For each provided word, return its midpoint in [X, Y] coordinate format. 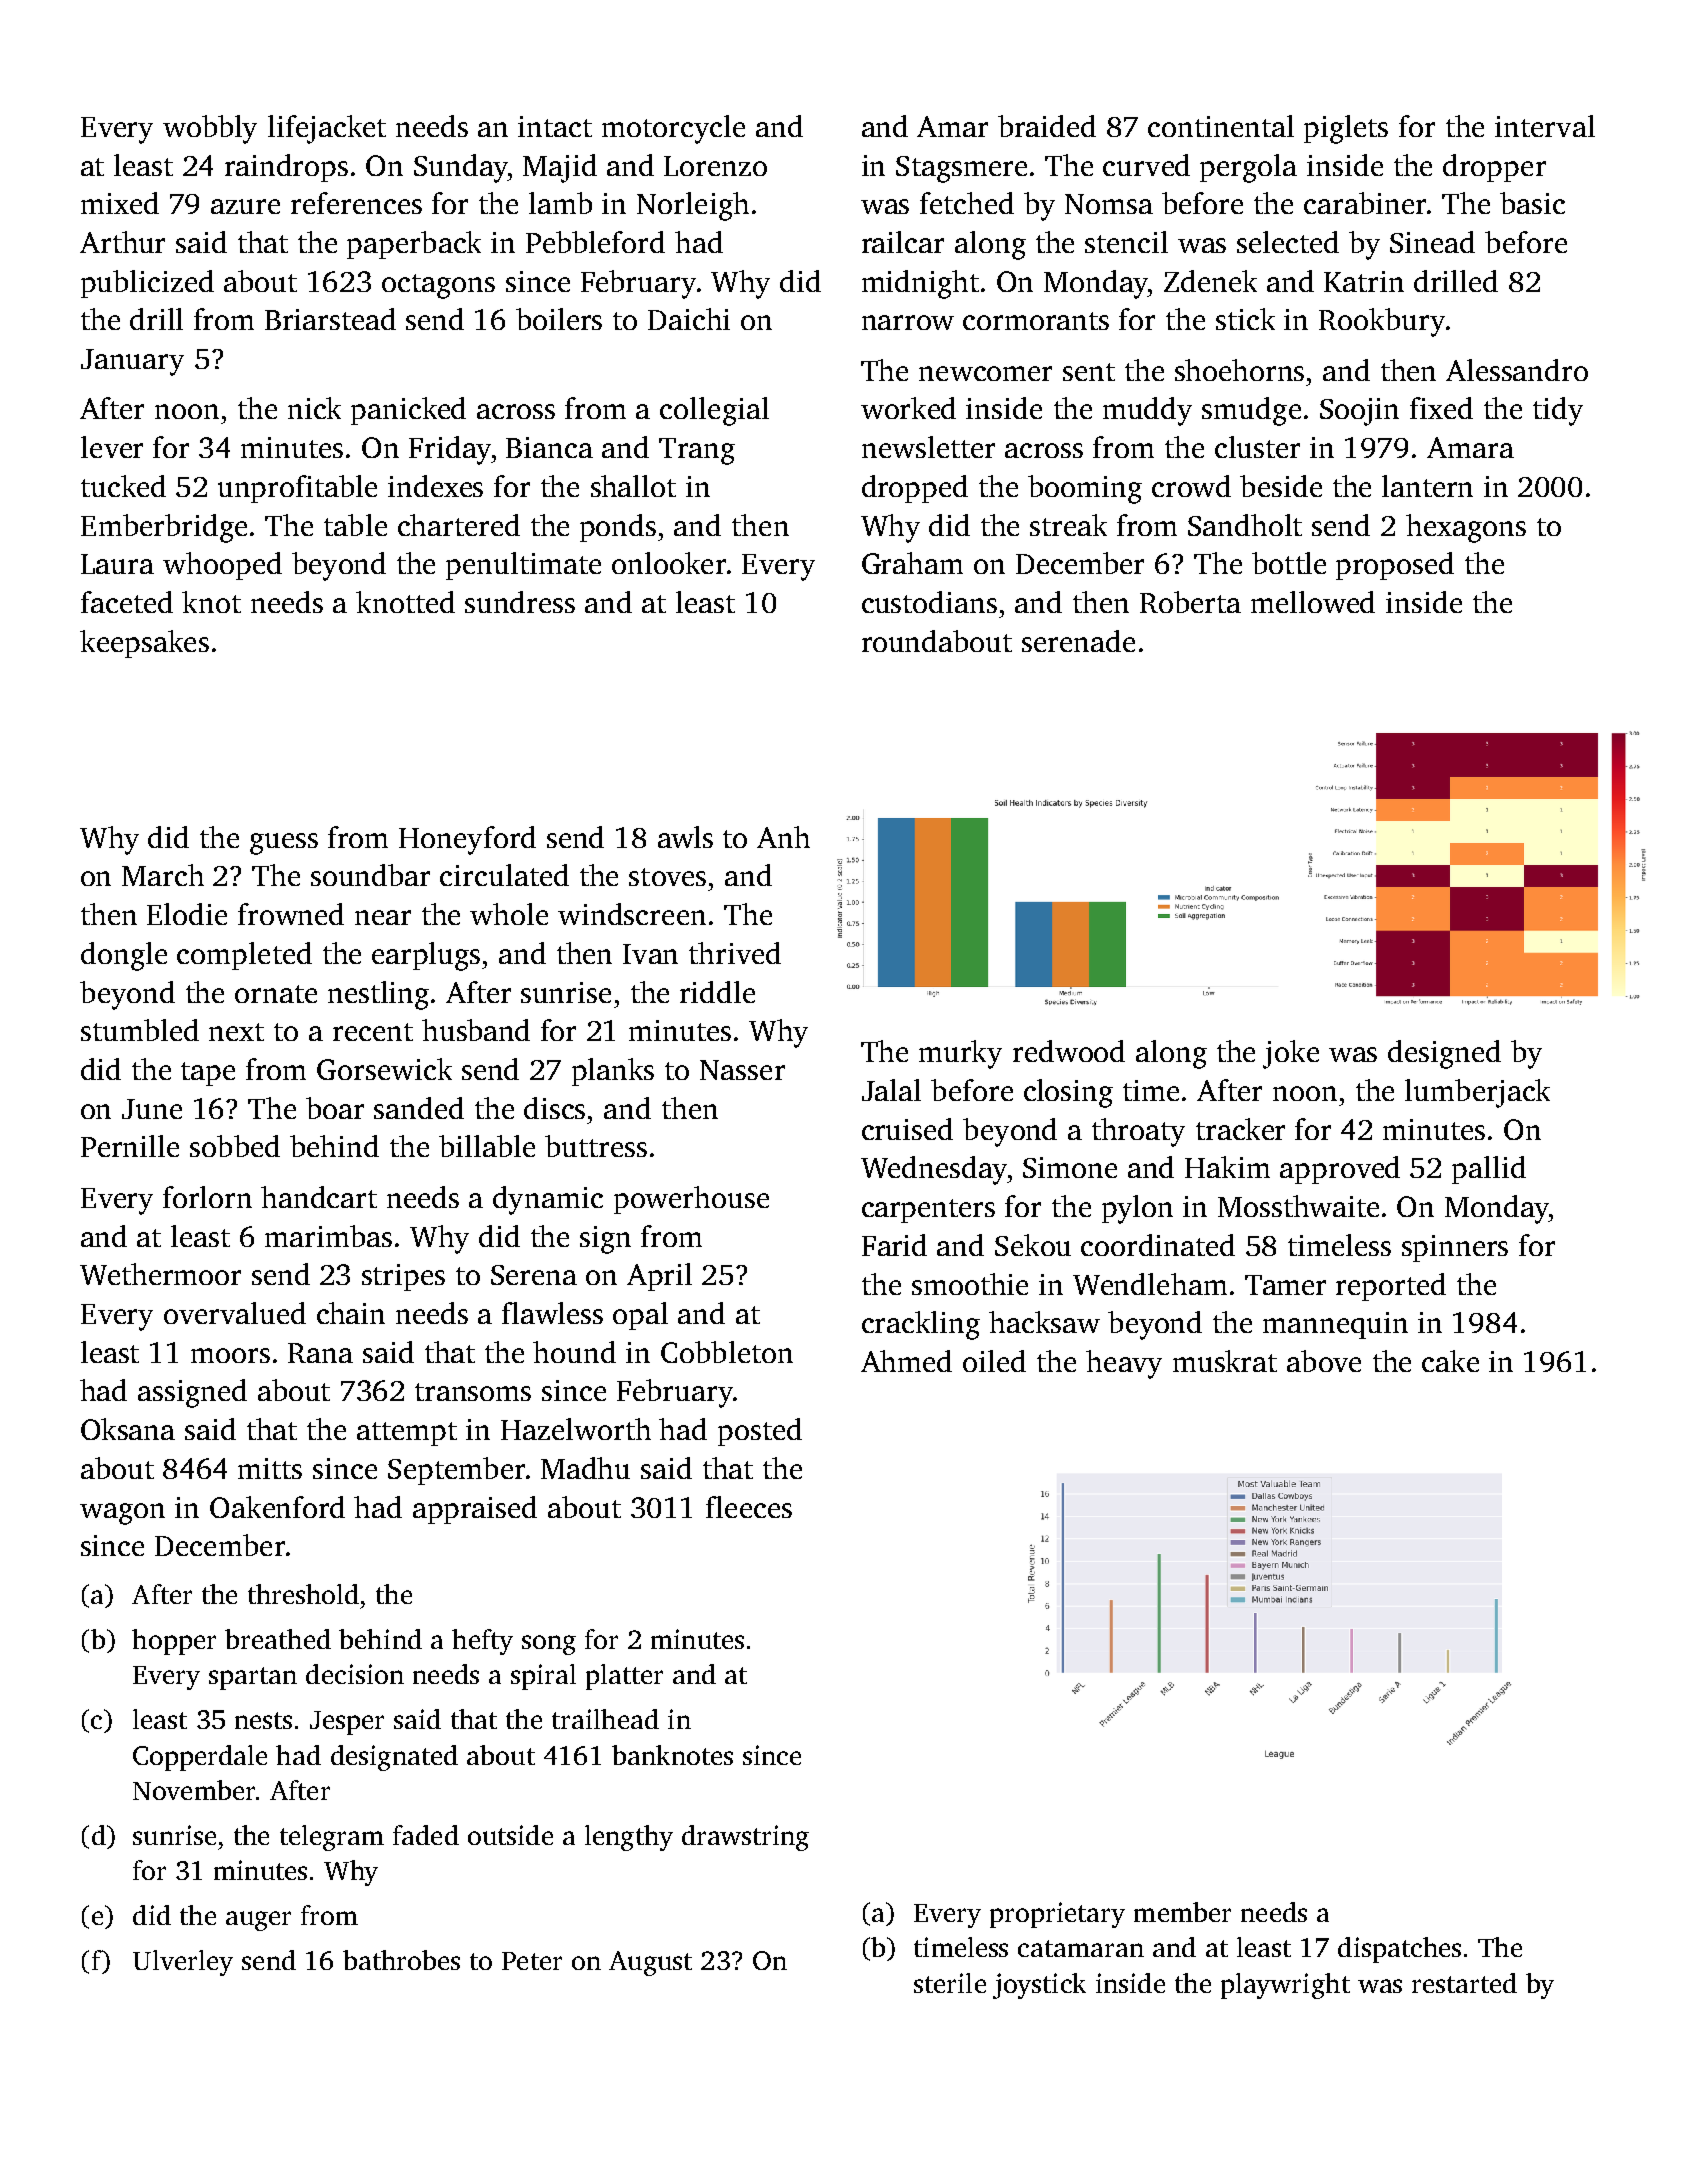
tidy [1558, 411]
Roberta [1190, 602]
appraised [475, 1510]
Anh [783, 837]
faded [426, 1835]
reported [1391, 1287]
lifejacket [327, 129]
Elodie [187, 914]
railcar [903, 242]
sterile [950, 1983]
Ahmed [906, 1361]
